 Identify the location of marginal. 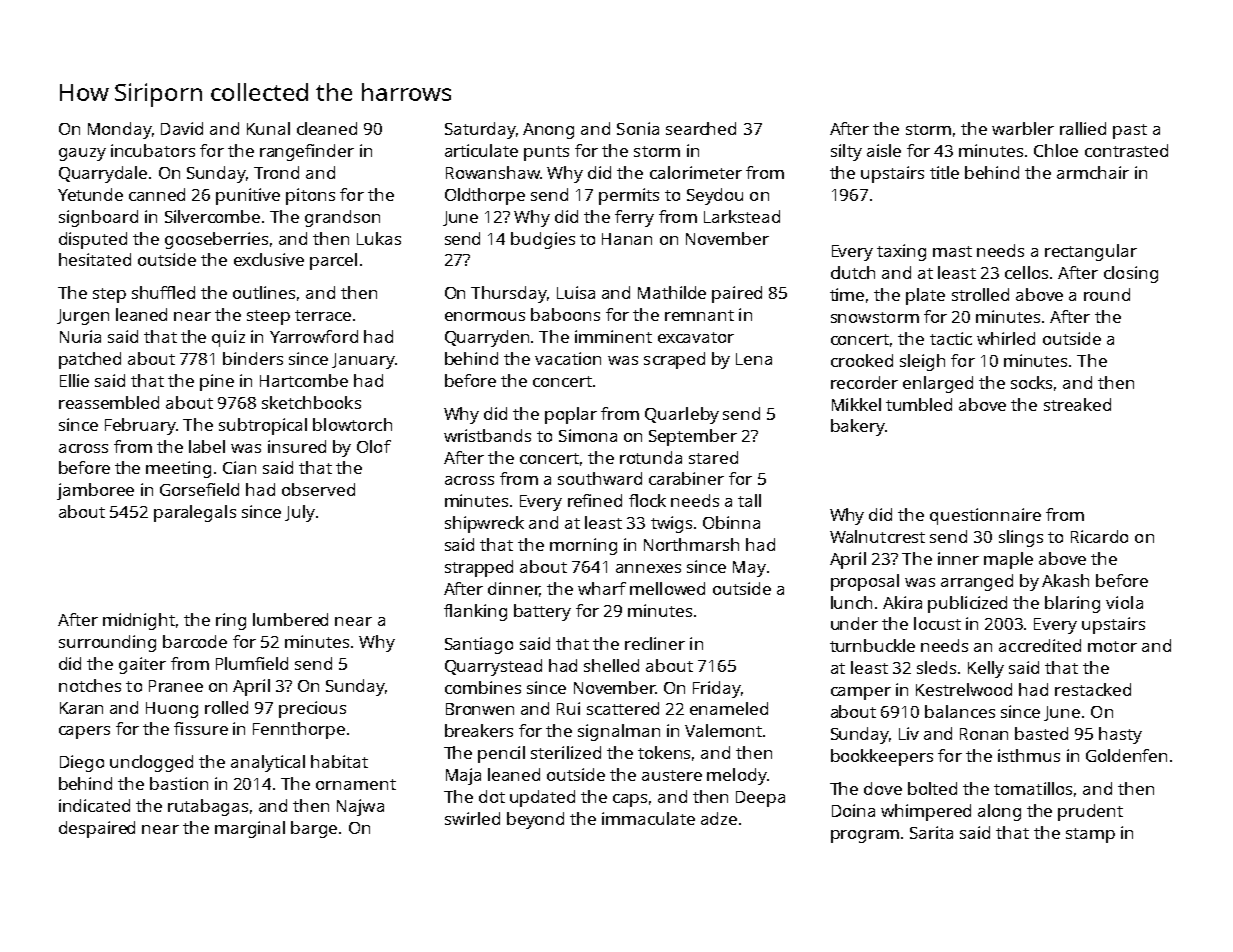
(250, 829).
